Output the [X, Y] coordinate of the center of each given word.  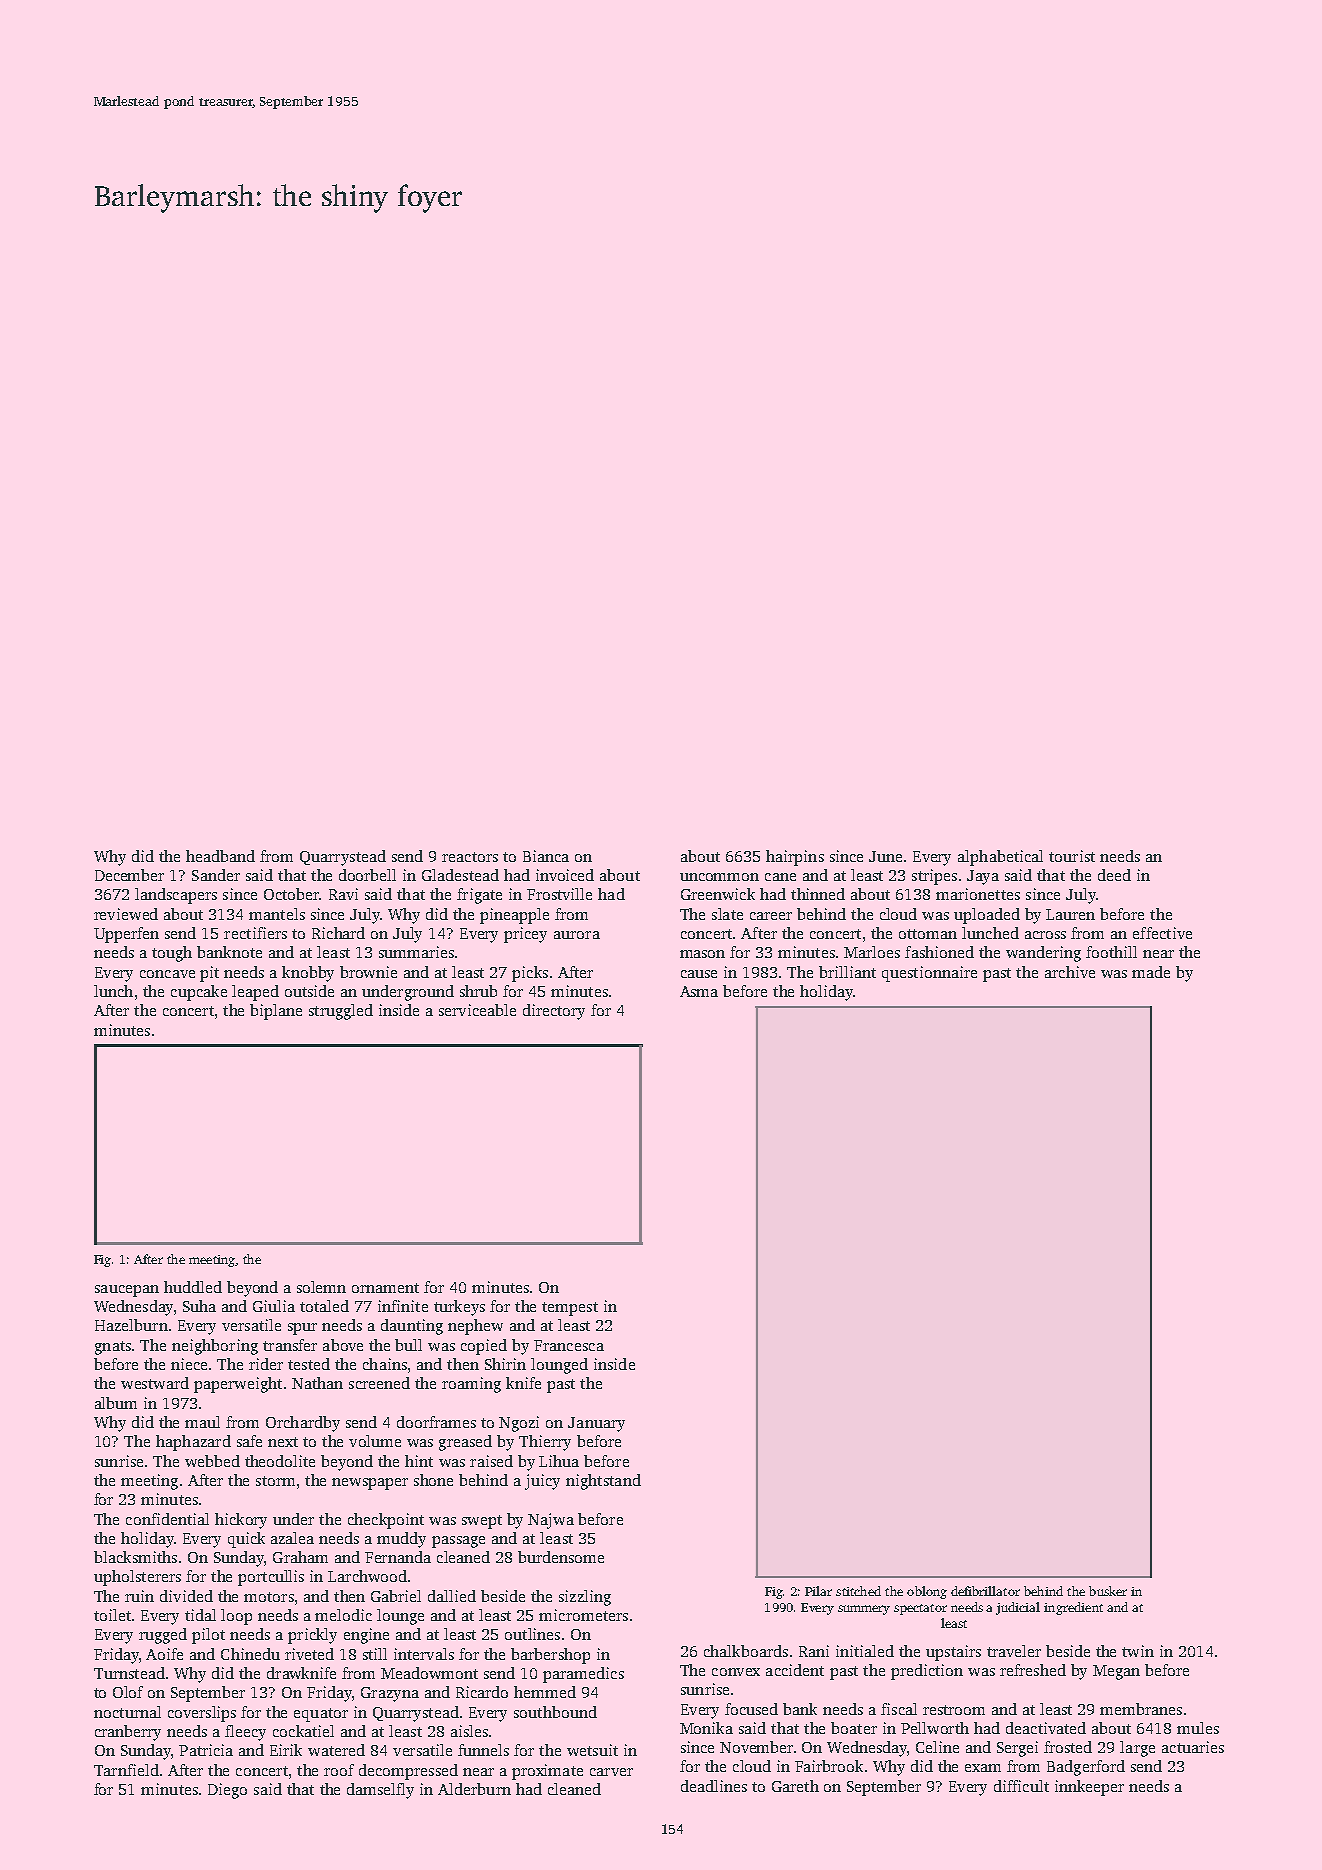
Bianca [546, 856]
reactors [470, 857]
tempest [570, 1309]
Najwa [551, 1521]
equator [321, 1715]
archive [1070, 972]
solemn [321, 1287]
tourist [1072, 856]
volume [375, 1441]
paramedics [583, 1675]
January [596, 1424]
